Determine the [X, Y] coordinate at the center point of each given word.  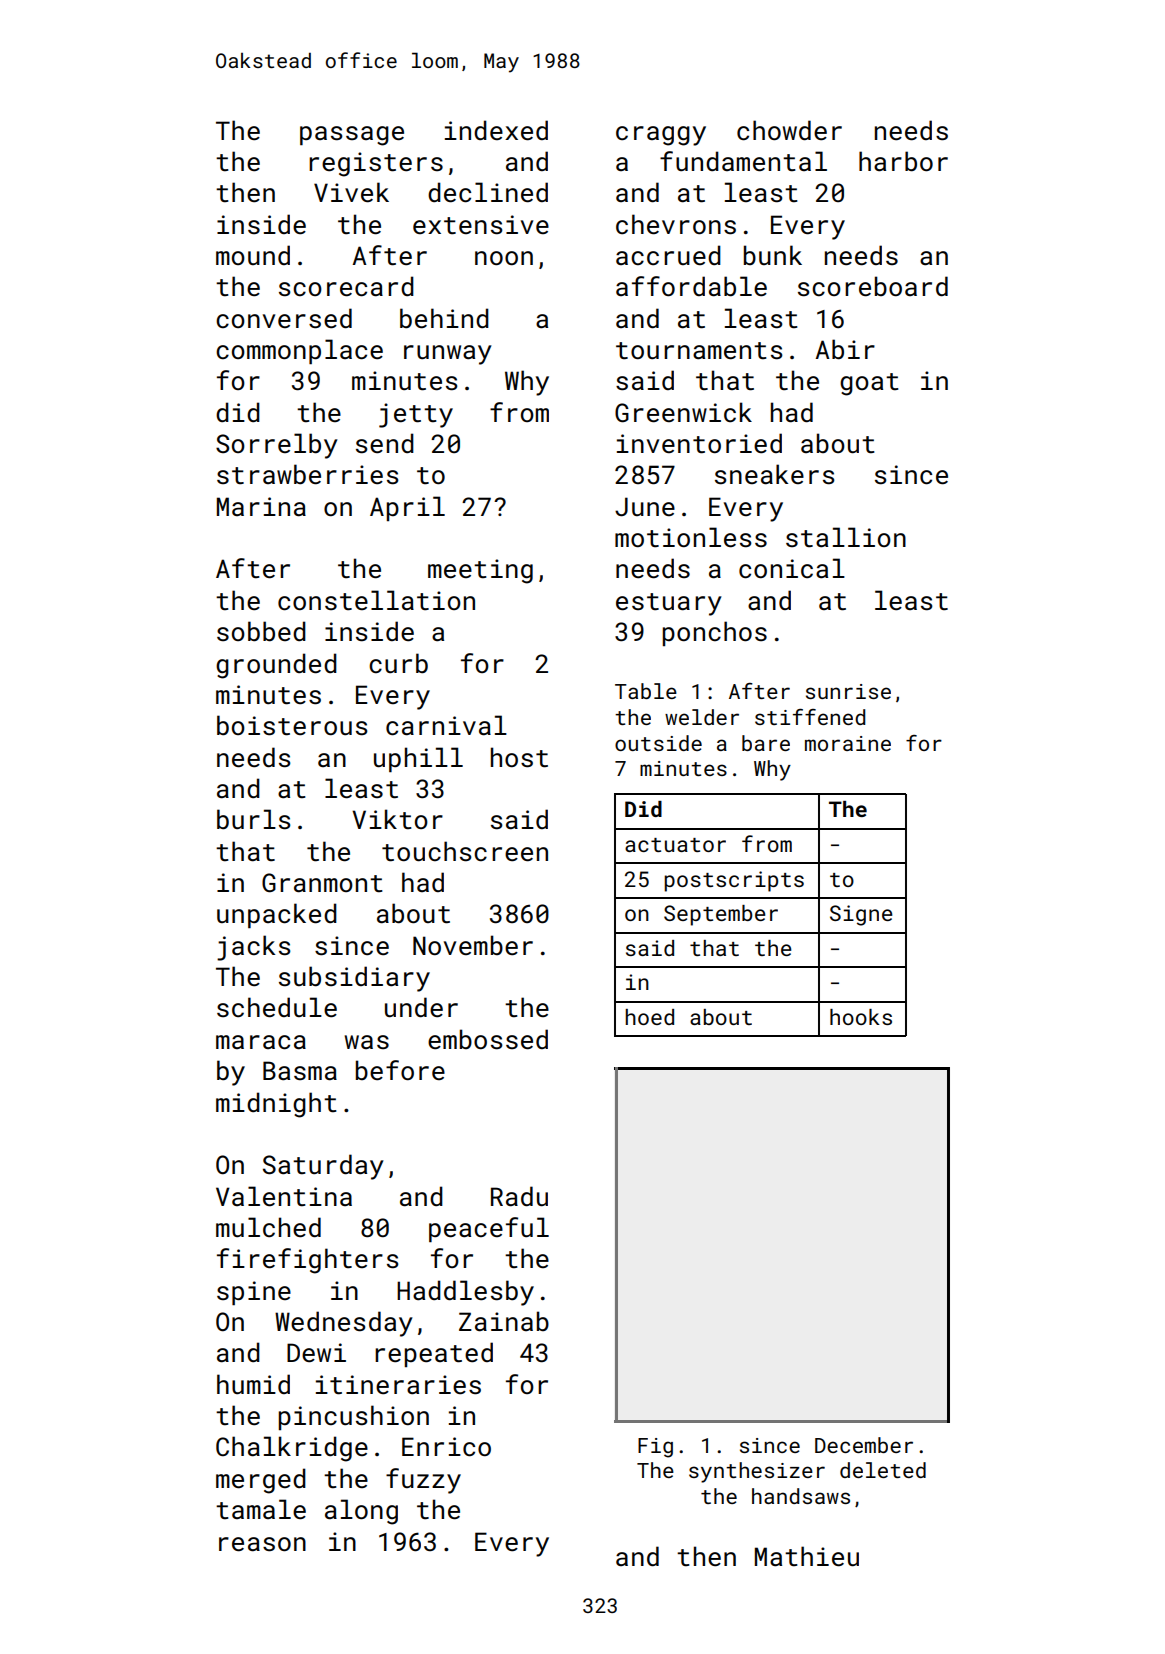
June [645, 507]
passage [352, 136]
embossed [488, 1039]
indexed [496, 130]
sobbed [261, 631]
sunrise [848, 691]
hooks [861, 1017]
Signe [861, 915]
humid [253, 1384]
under [421, 1007]
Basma [300, 1071]
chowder [789, 130]
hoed [649, 1017]
